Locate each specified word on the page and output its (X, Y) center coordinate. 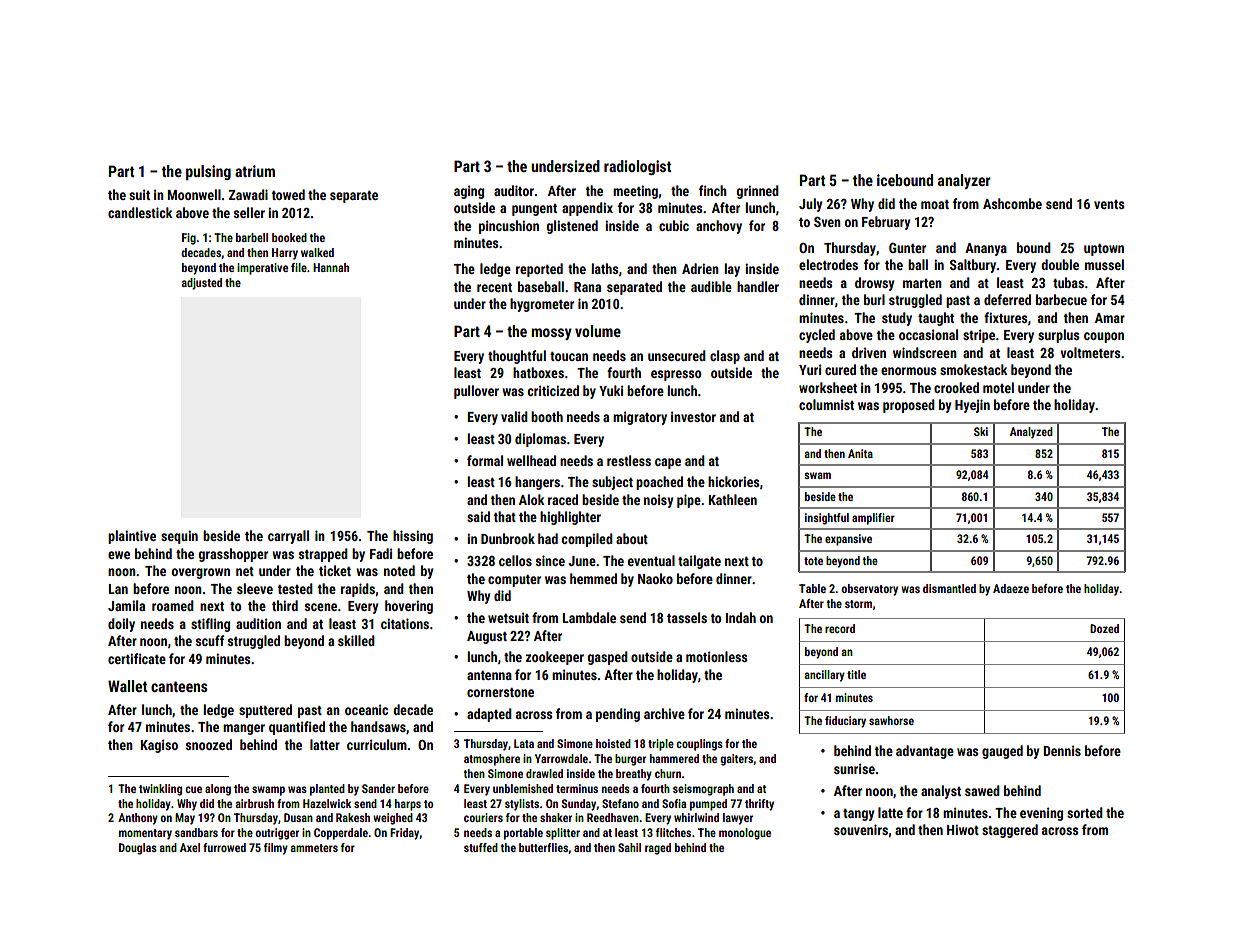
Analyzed (1031, 433)
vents (1109, 204)
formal (485, 460)
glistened (572, 227)
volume (598, 331)
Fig (189, 239)
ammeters (314, 848)
